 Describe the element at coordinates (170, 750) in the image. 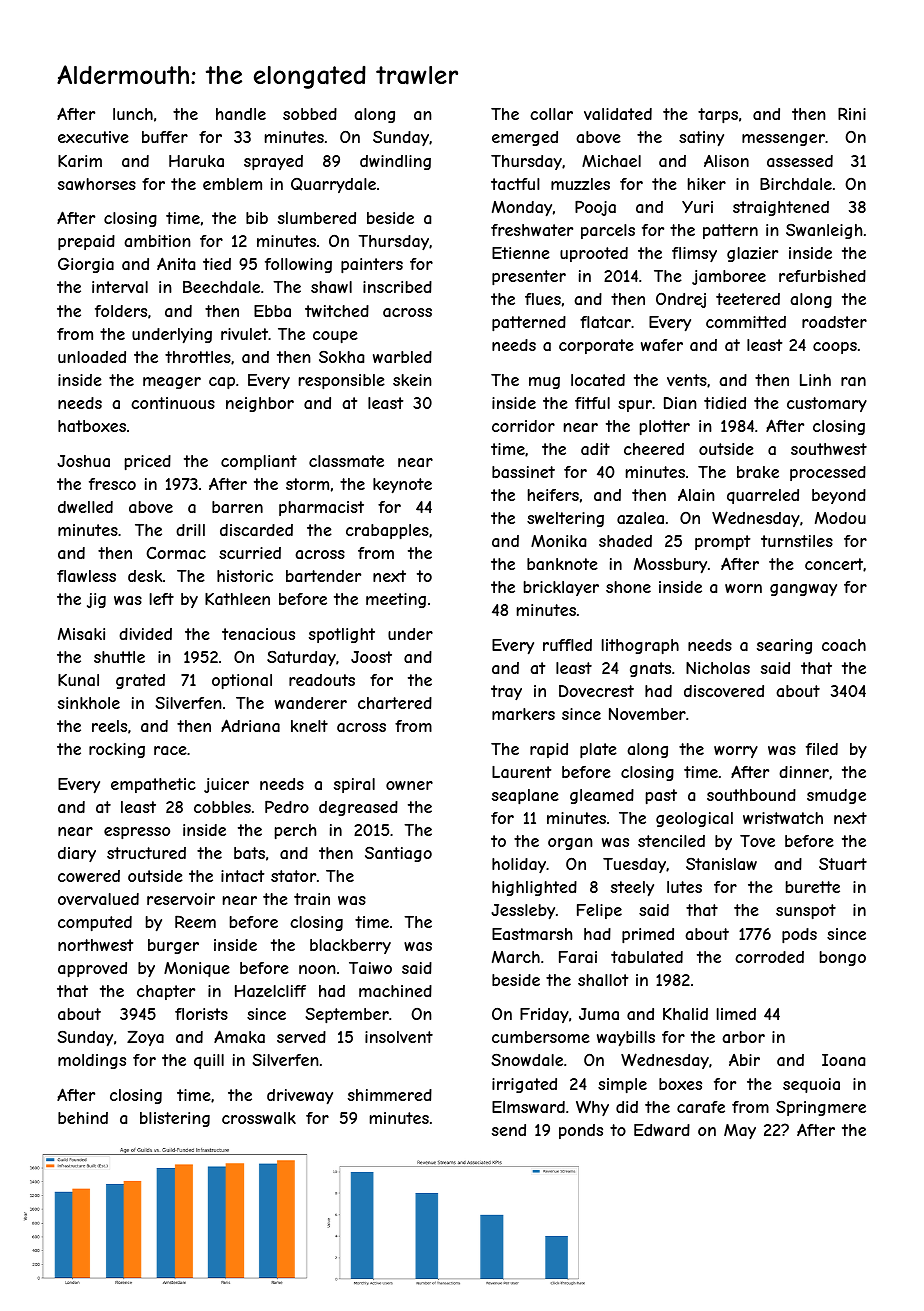

I see `race` at that location.
